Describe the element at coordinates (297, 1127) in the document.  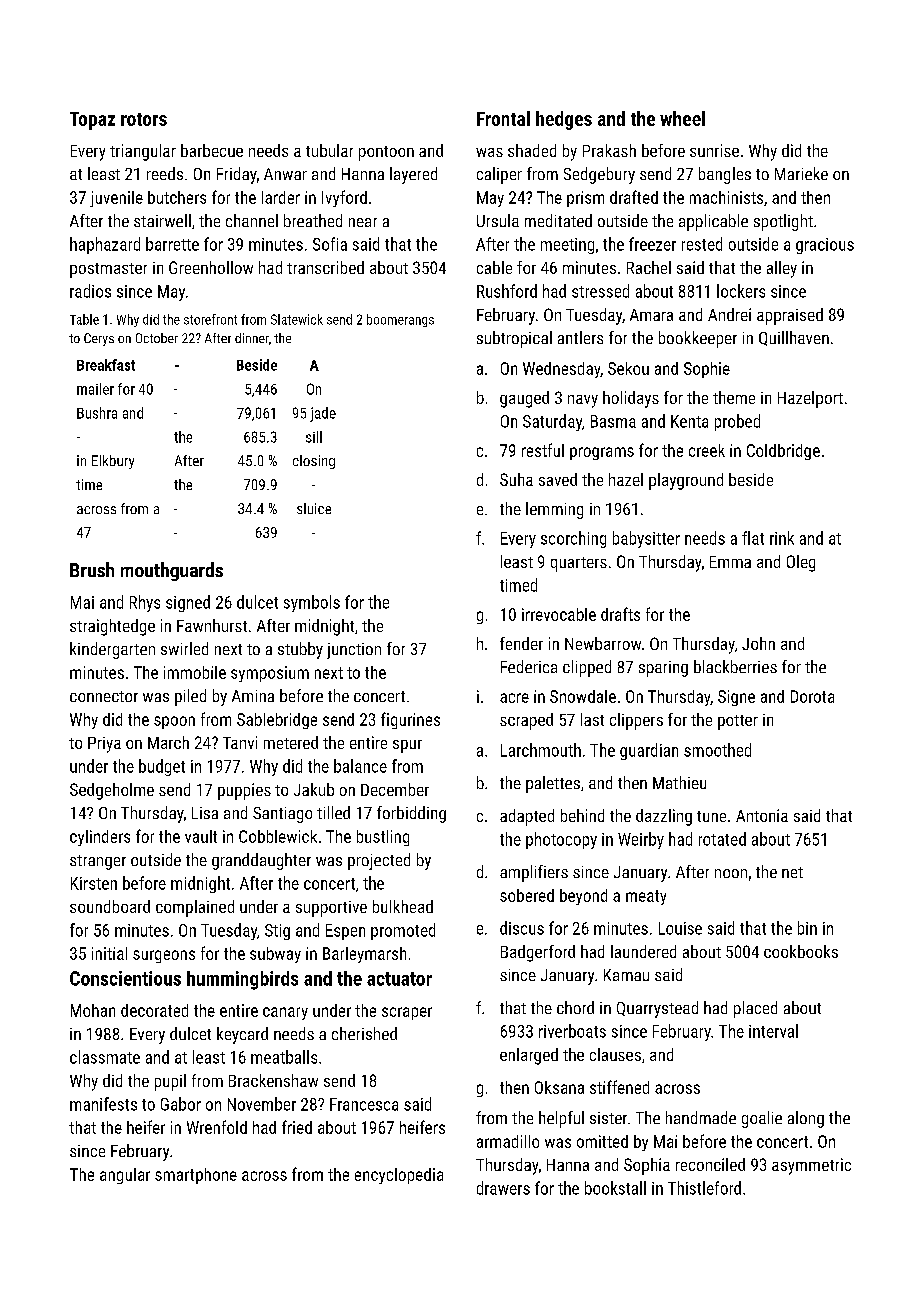
I see `fried` at that location.
